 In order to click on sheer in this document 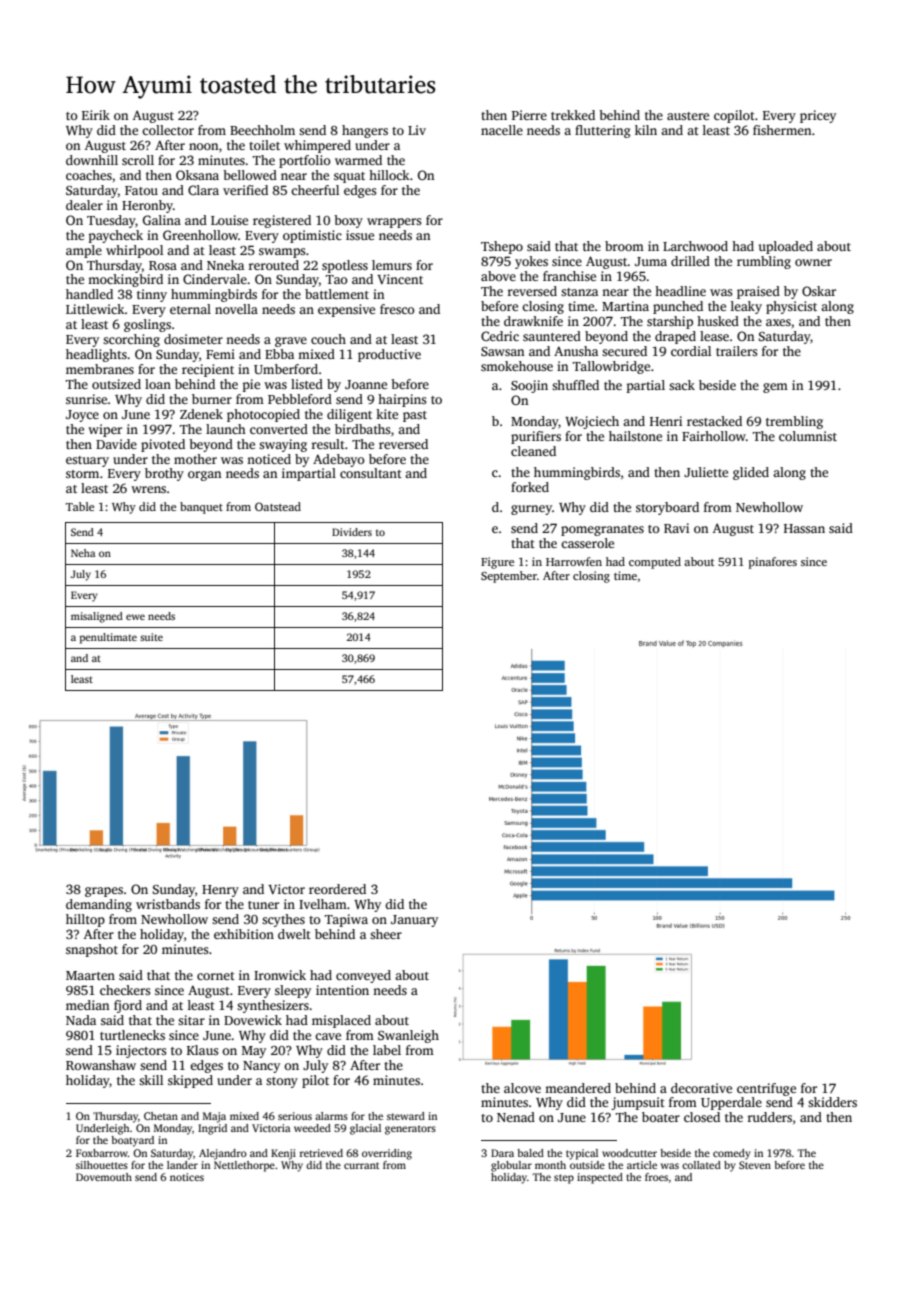, I will do `click(386, 934)`.
